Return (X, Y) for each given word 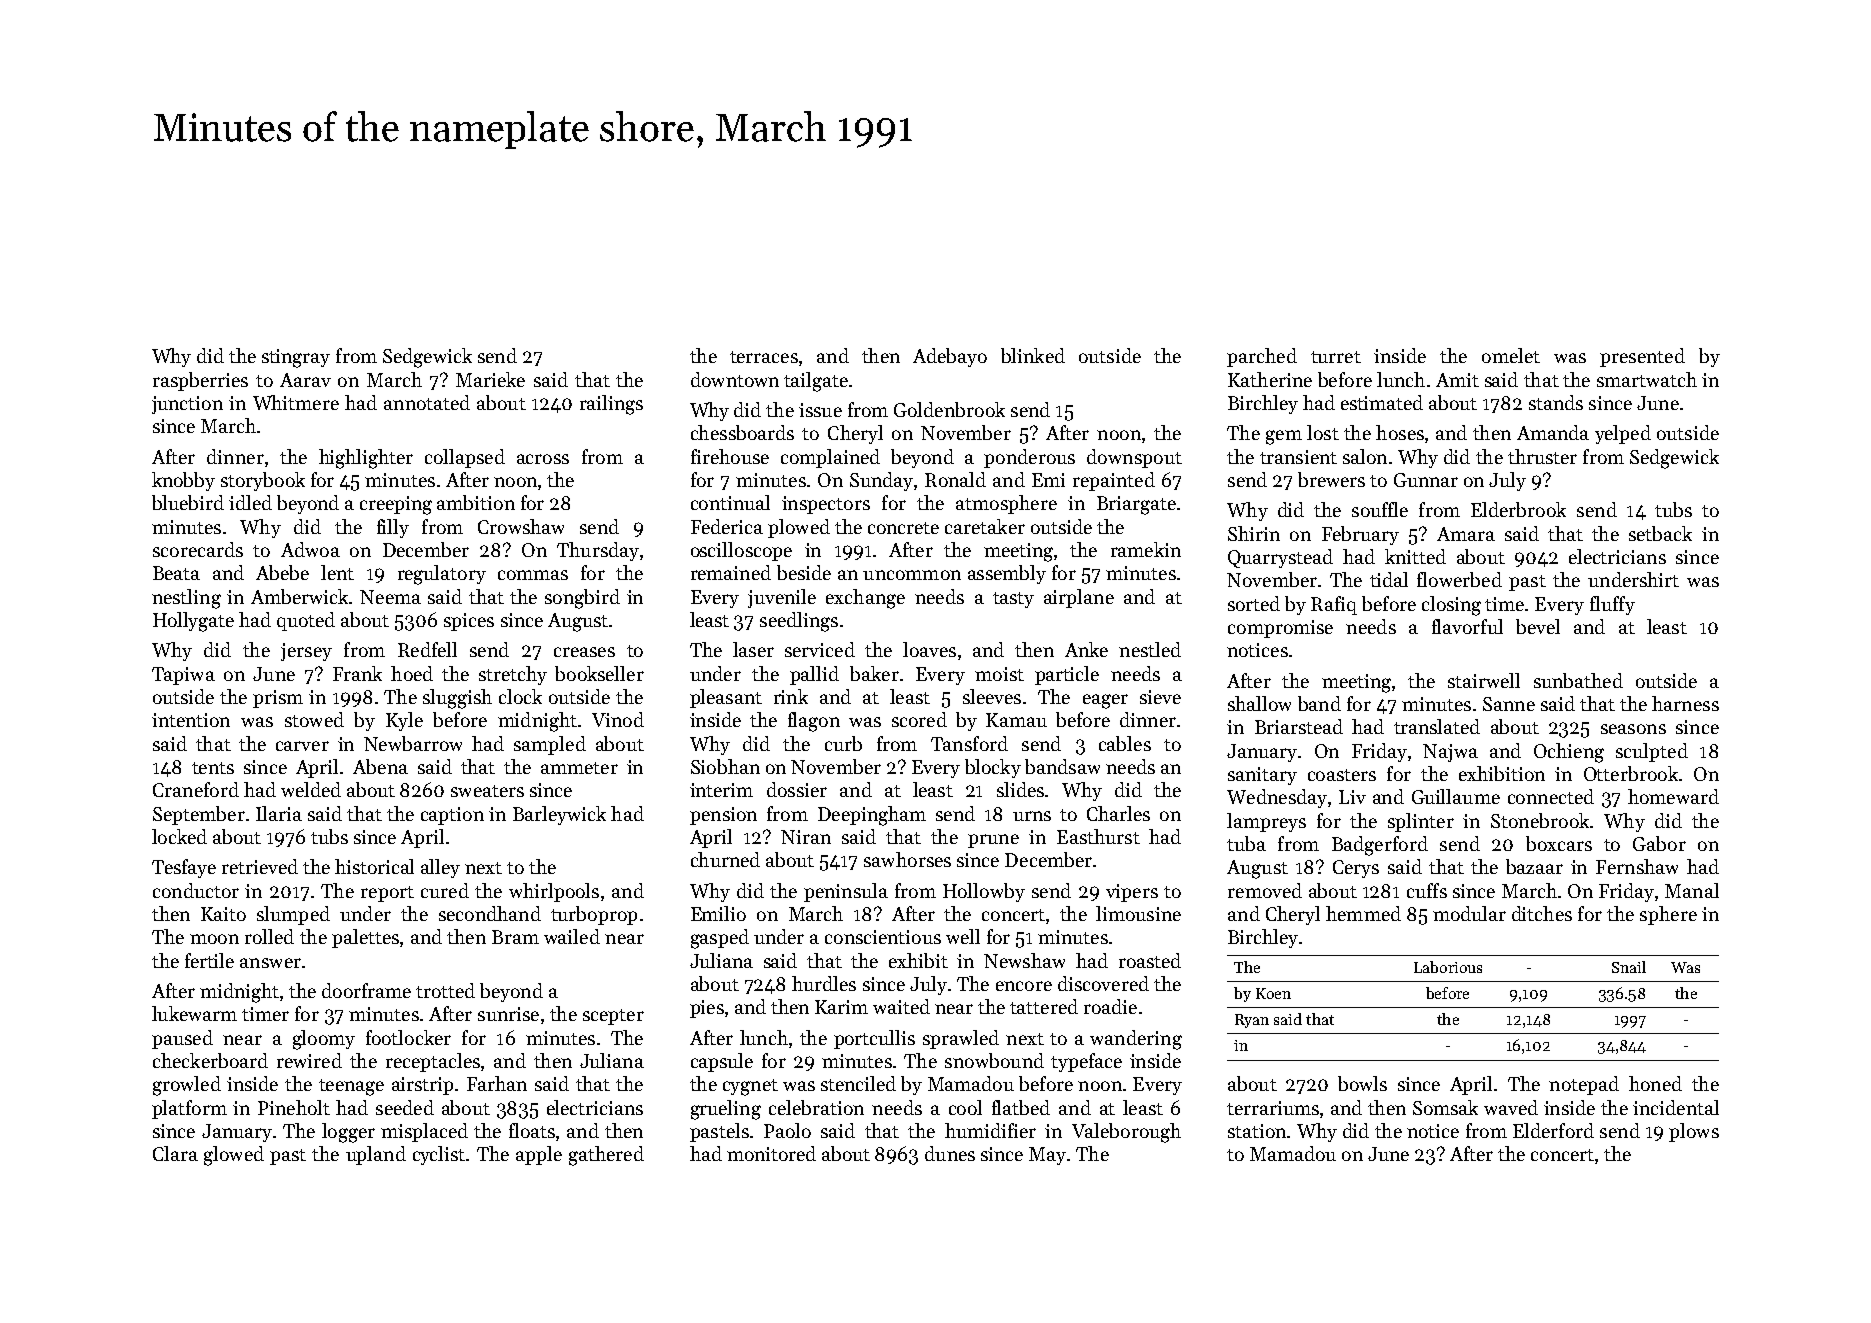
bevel (1538, 626)
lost (1323, 432)
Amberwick (299, 596)
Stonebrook (1540, 820)
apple (539, 1155)
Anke (1086, 649)
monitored (771, 1153)
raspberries (200, 381)
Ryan (1252, 1021)
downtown (735, 379)
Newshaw (1024, 960)
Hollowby (984, 892)
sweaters (487, 791)
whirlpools (554, 892)
